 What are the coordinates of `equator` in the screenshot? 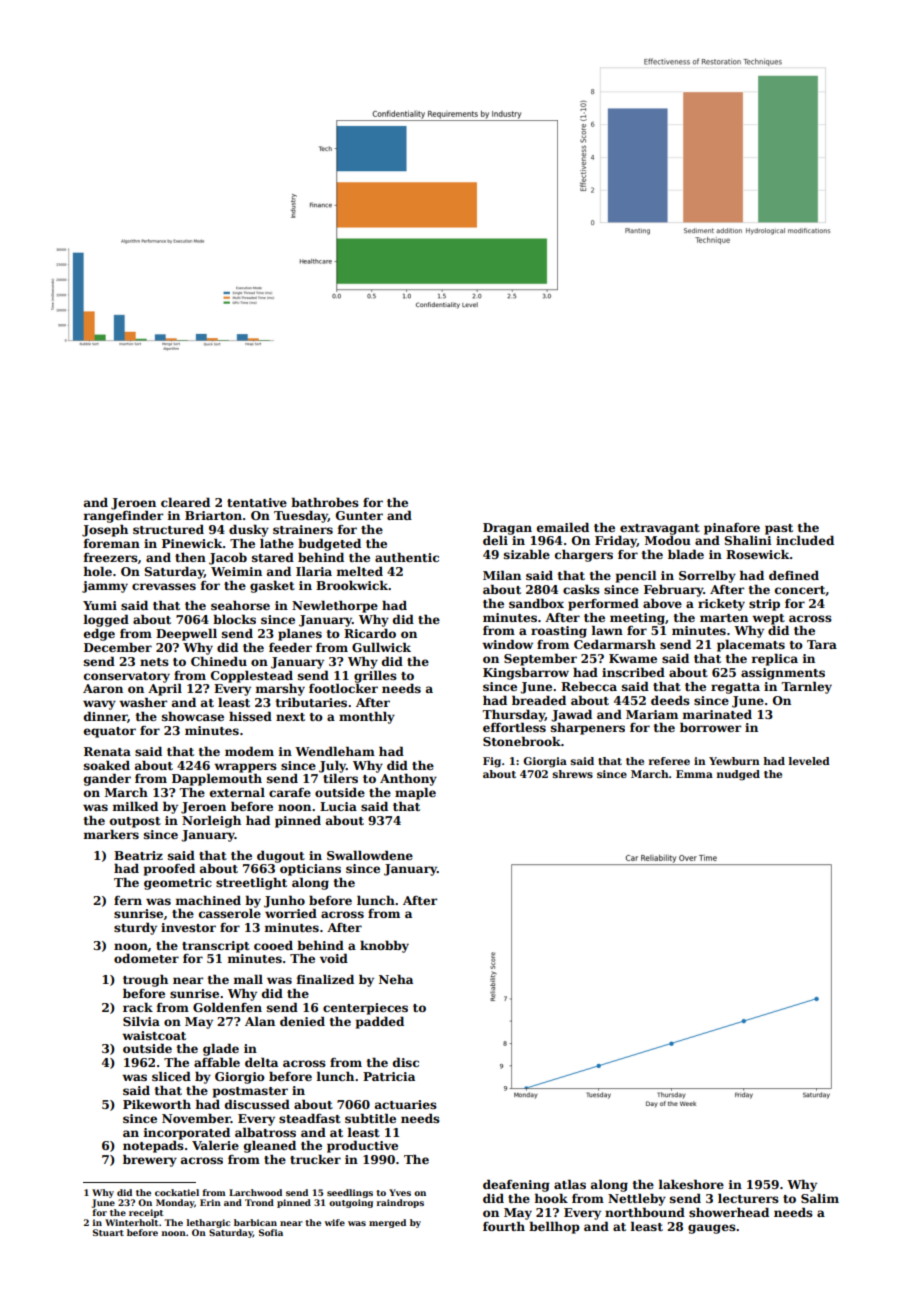 It's located at (110, 732).
